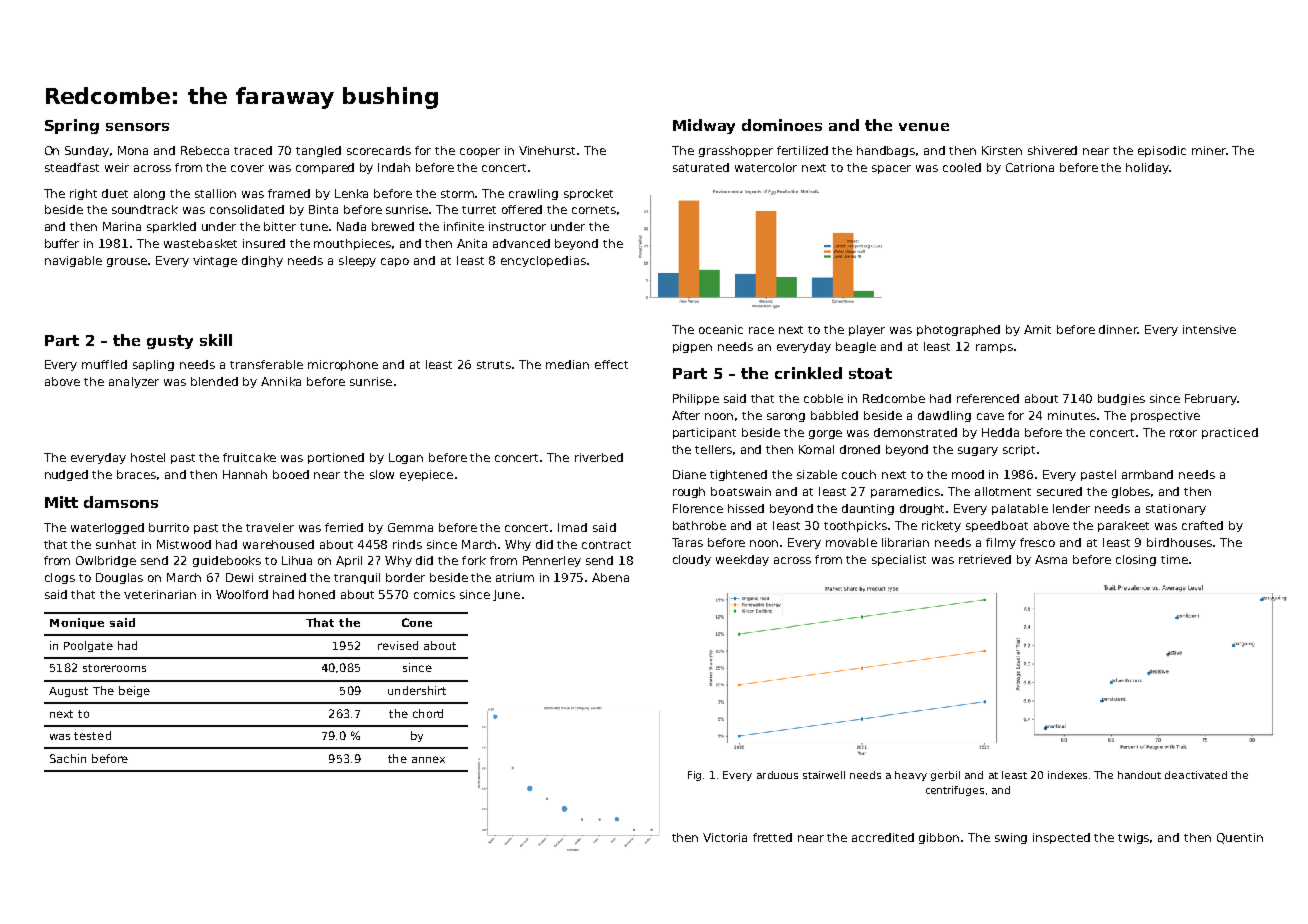 This page has height=924, width=1308. I want to click on Victoria, so click(725, 837).
